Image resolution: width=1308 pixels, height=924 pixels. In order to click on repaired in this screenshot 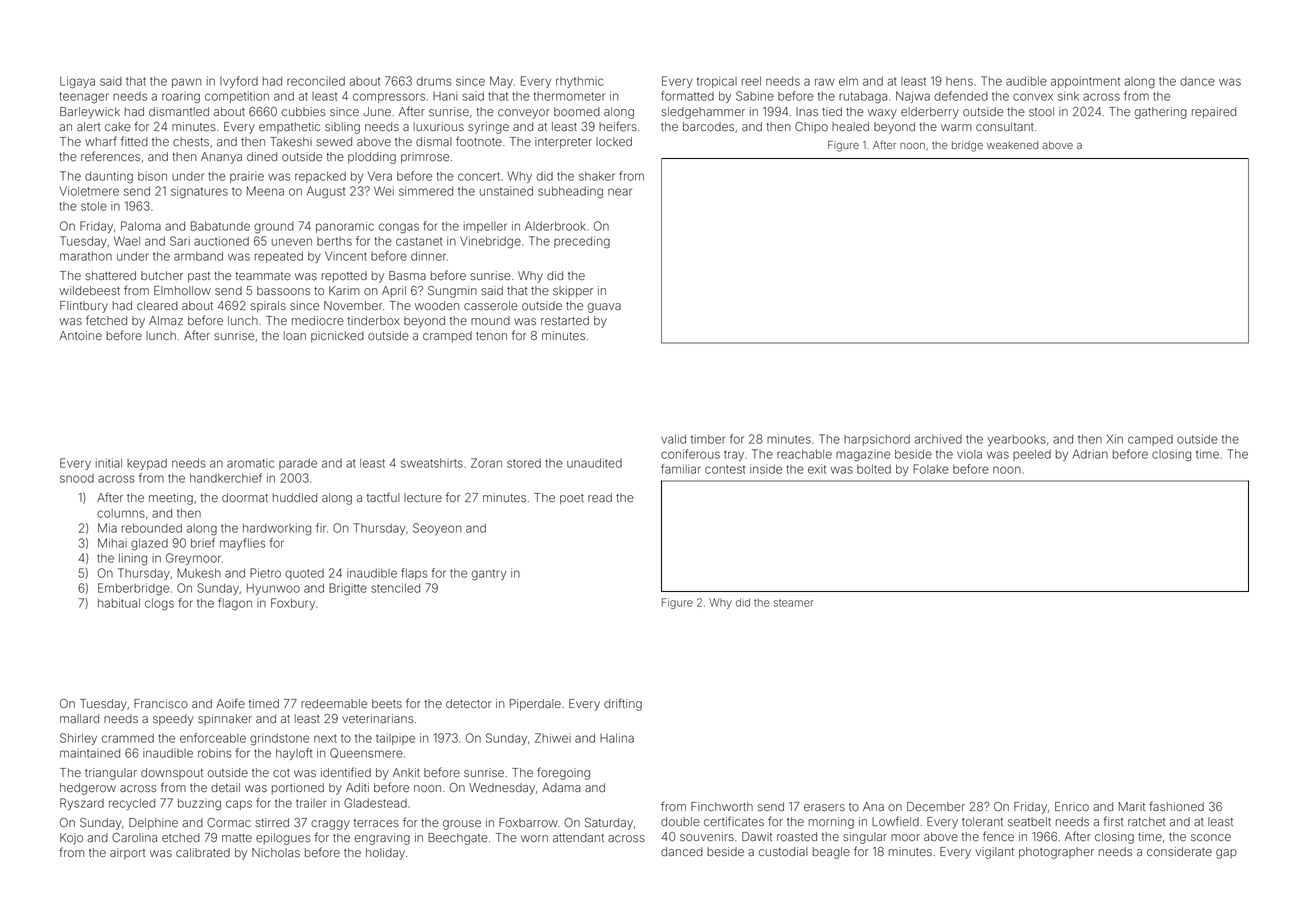, I will do `click(1214, 113)`.
